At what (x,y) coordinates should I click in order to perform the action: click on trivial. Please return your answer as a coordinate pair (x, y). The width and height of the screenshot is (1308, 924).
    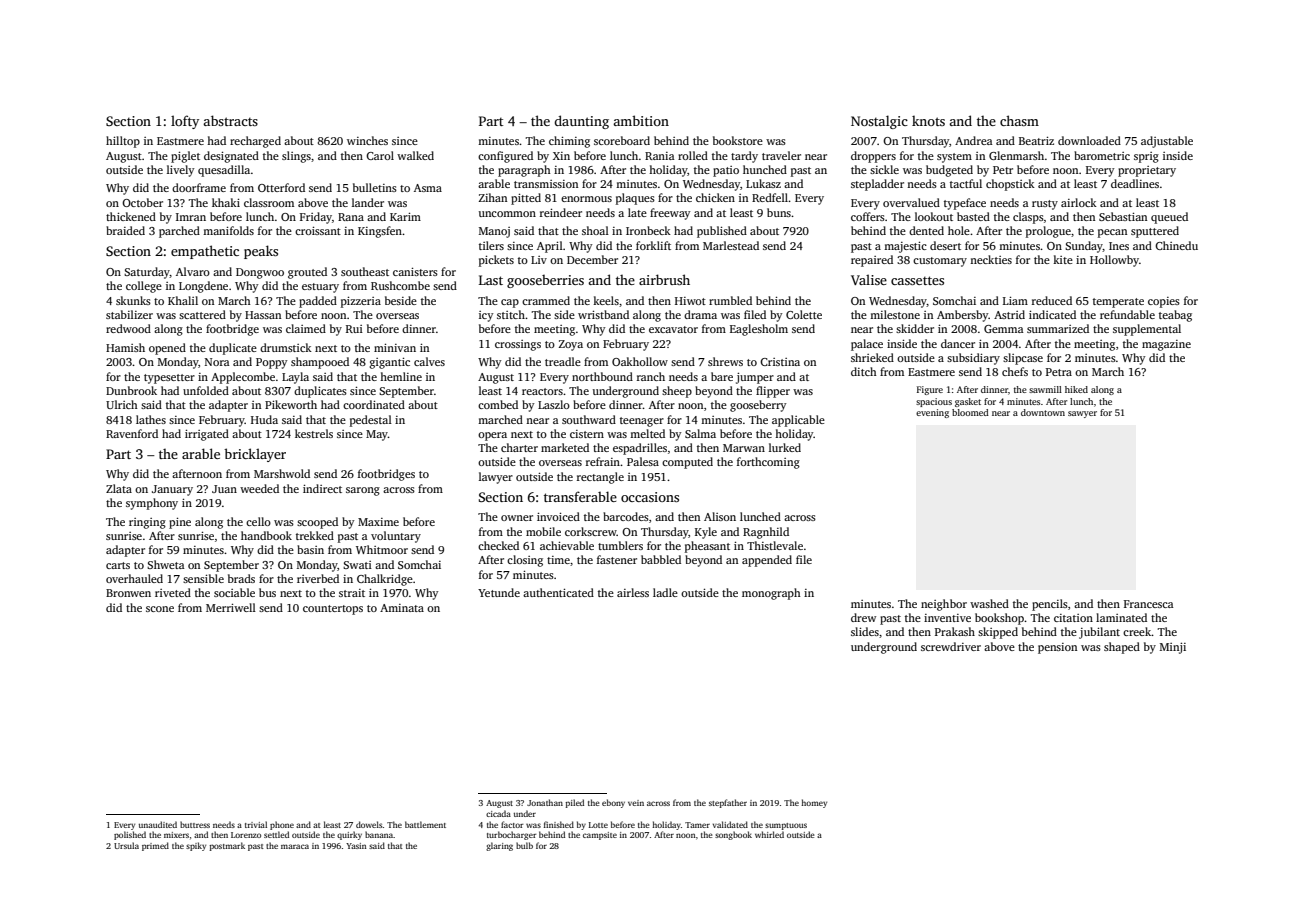
    Looking at the image, I should click on (256, 824).
